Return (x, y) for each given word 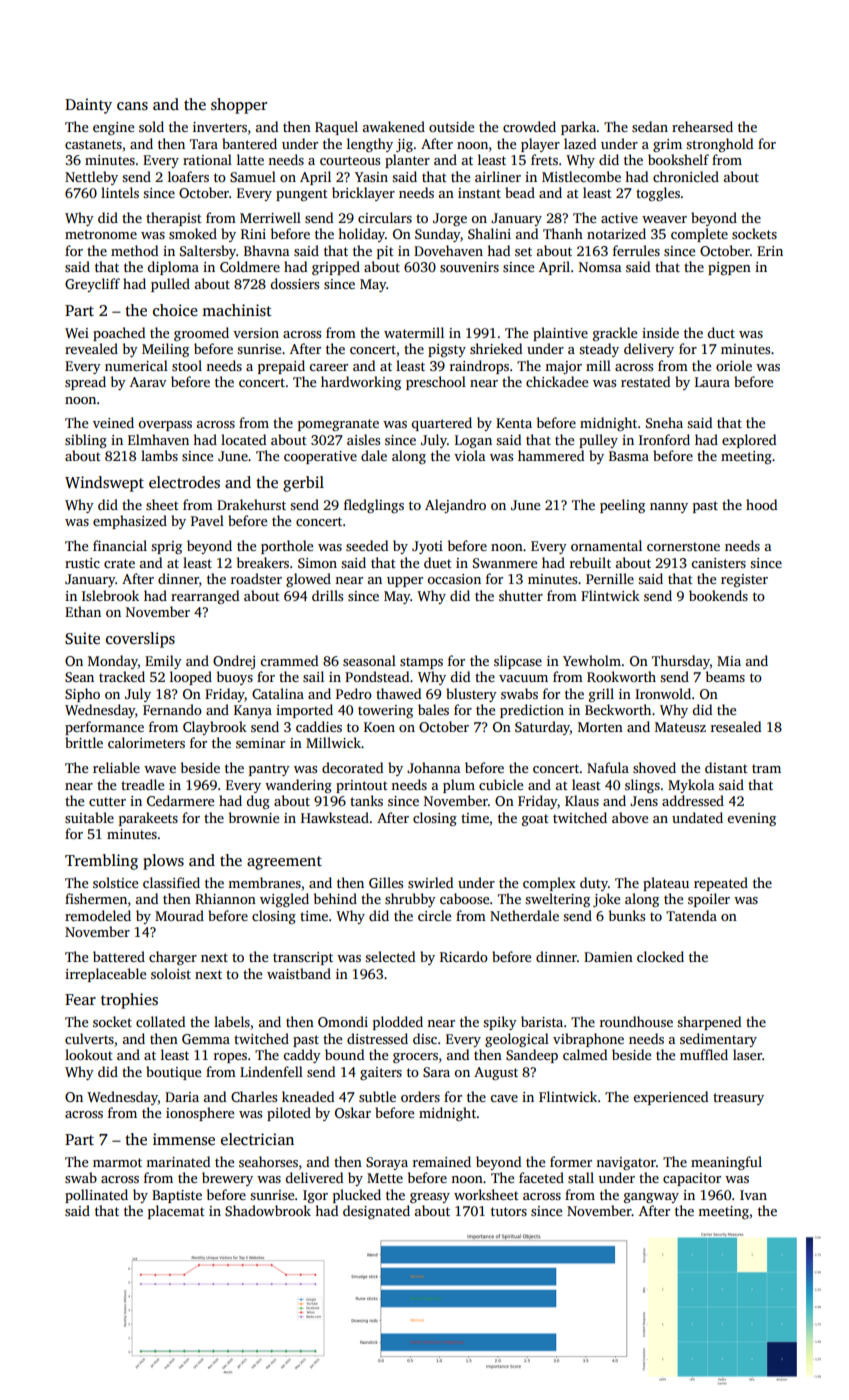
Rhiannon (225, 898)
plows (163, 862)
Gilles (386, 882)
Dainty (88, 106)
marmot (117, 1162)
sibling (86, 441)
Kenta (514, 423)
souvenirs (469, 267)
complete (699, 235)
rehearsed (702, 126)
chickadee (557, 381)
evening (751, 819)
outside (451, 126)
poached (119, 334)
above (630, 817)
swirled (430, 882)
